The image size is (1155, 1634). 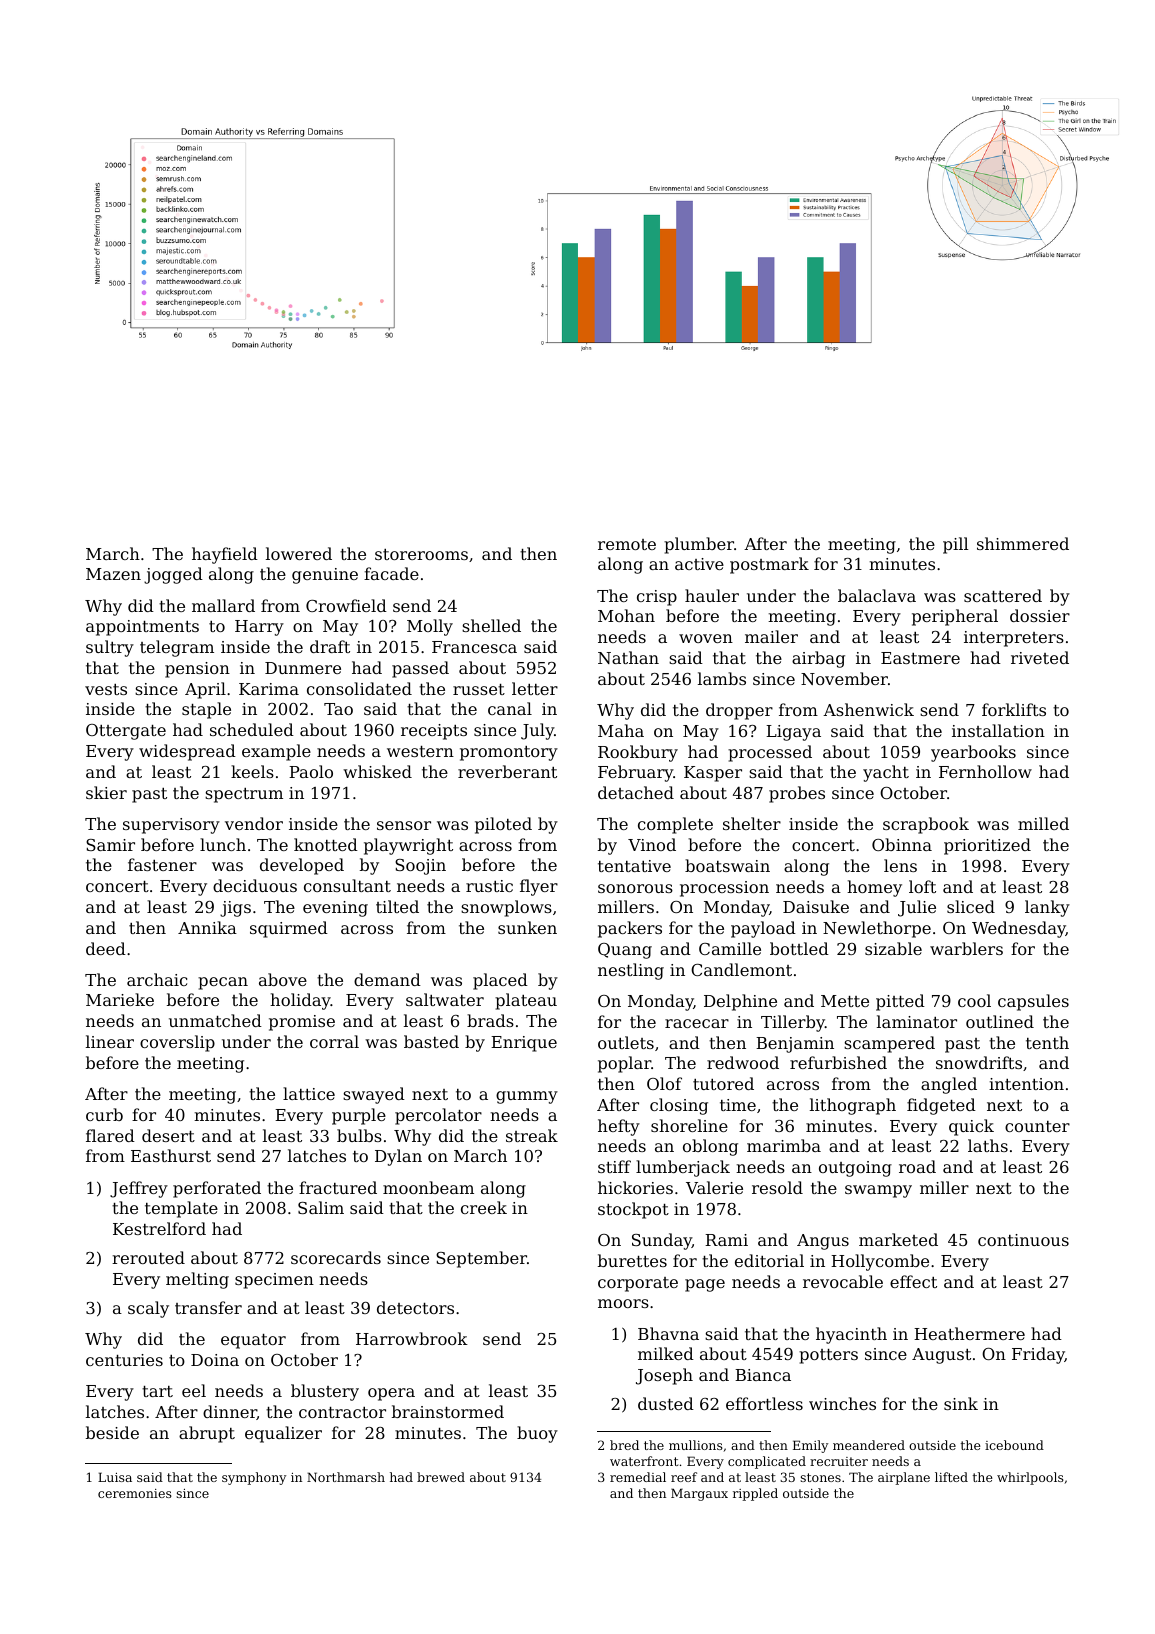 I want to click on swampy, so click(x=878, y=1191).
